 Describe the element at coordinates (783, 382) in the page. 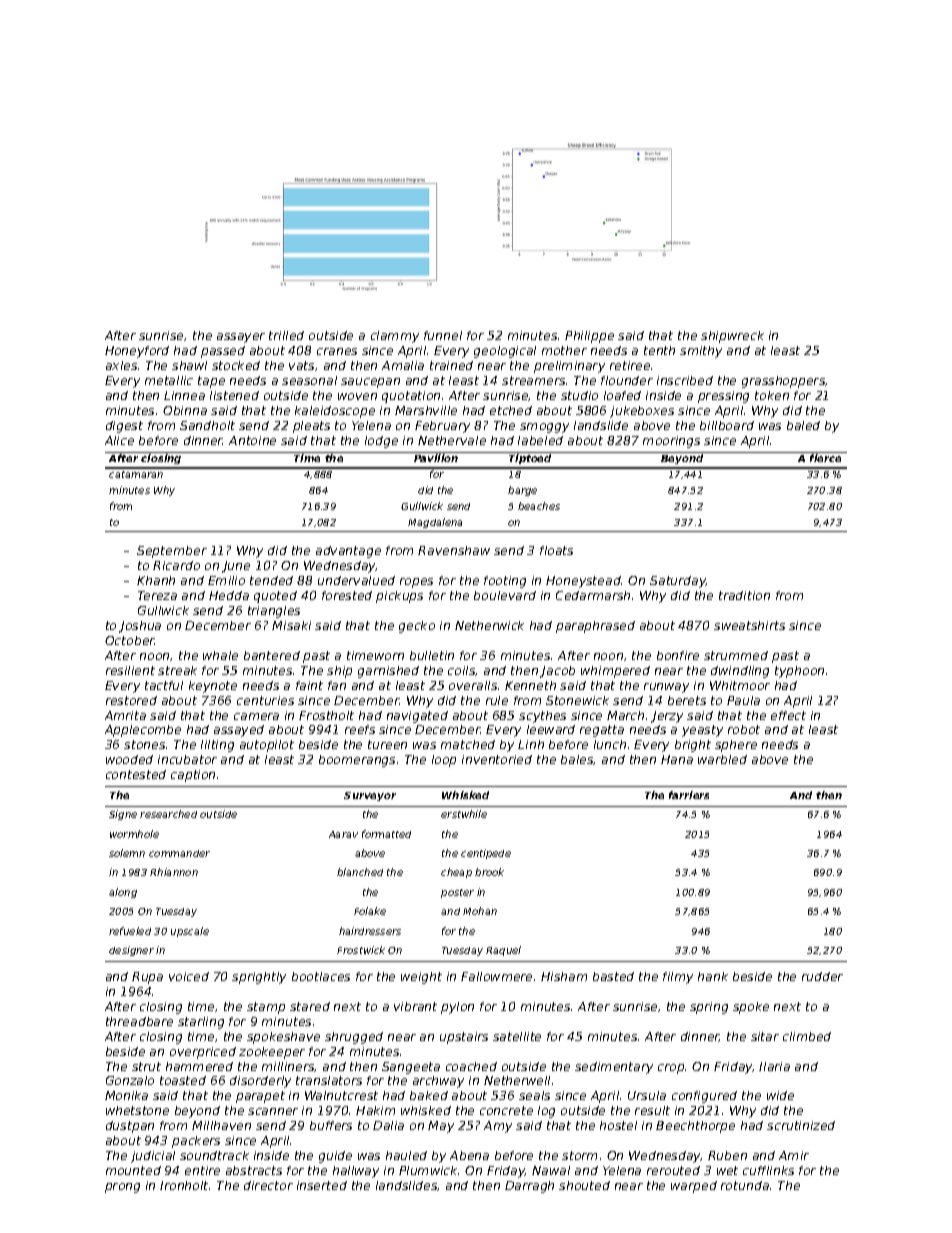

I see `grasshoppers` at that location.
